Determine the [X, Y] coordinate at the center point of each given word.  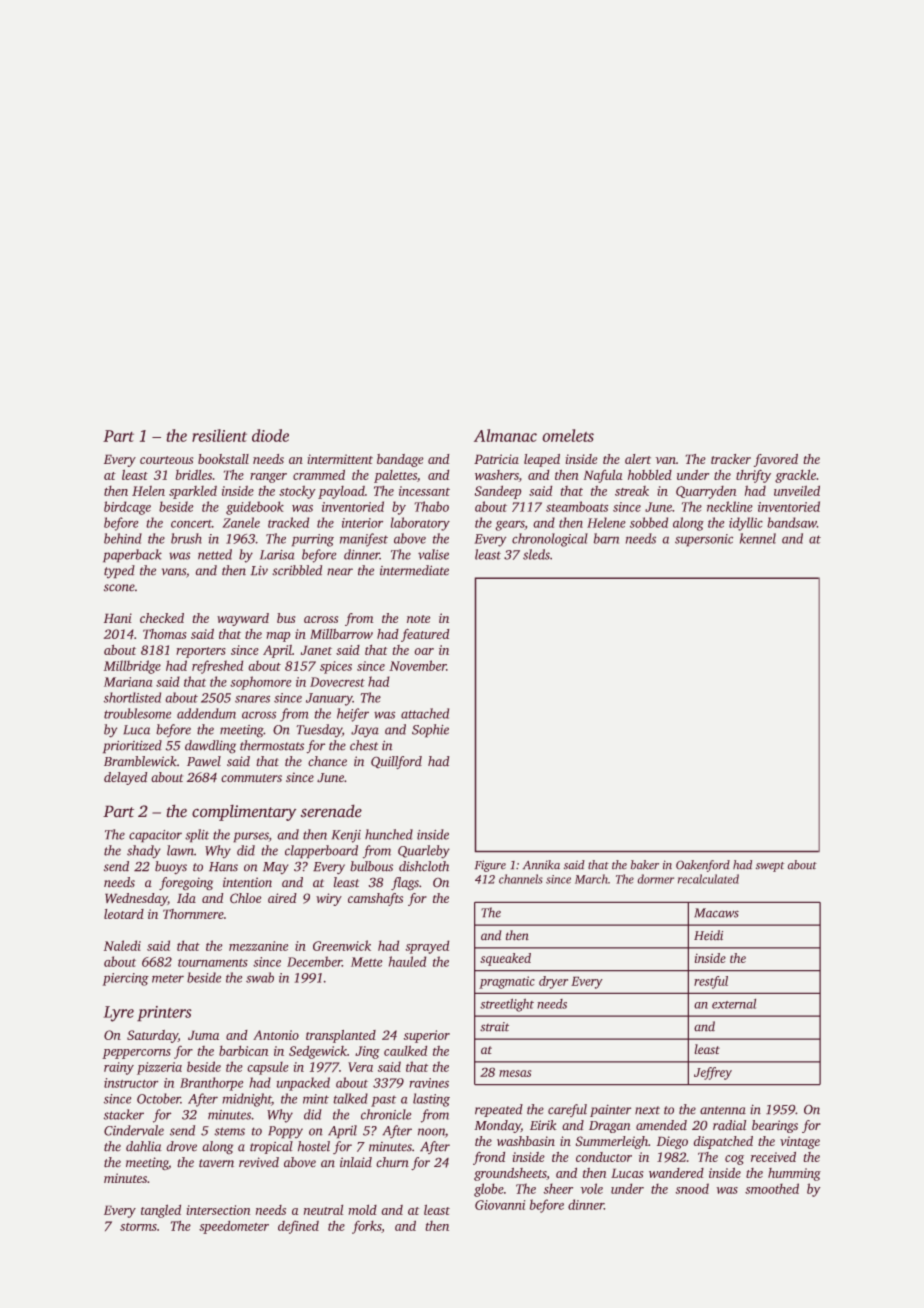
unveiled [797, 490]
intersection [218, 1210]
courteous [166, 460]
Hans [223, 867]
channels [521, 879]
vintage [800, 1142]
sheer [558, 1188]
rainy [119, 1068]
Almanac [505, 435]
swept [770, 867]
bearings [775, 1126]
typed [119, 572]
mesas [515, 1073]
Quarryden [706, 492]
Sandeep [498, 492]
